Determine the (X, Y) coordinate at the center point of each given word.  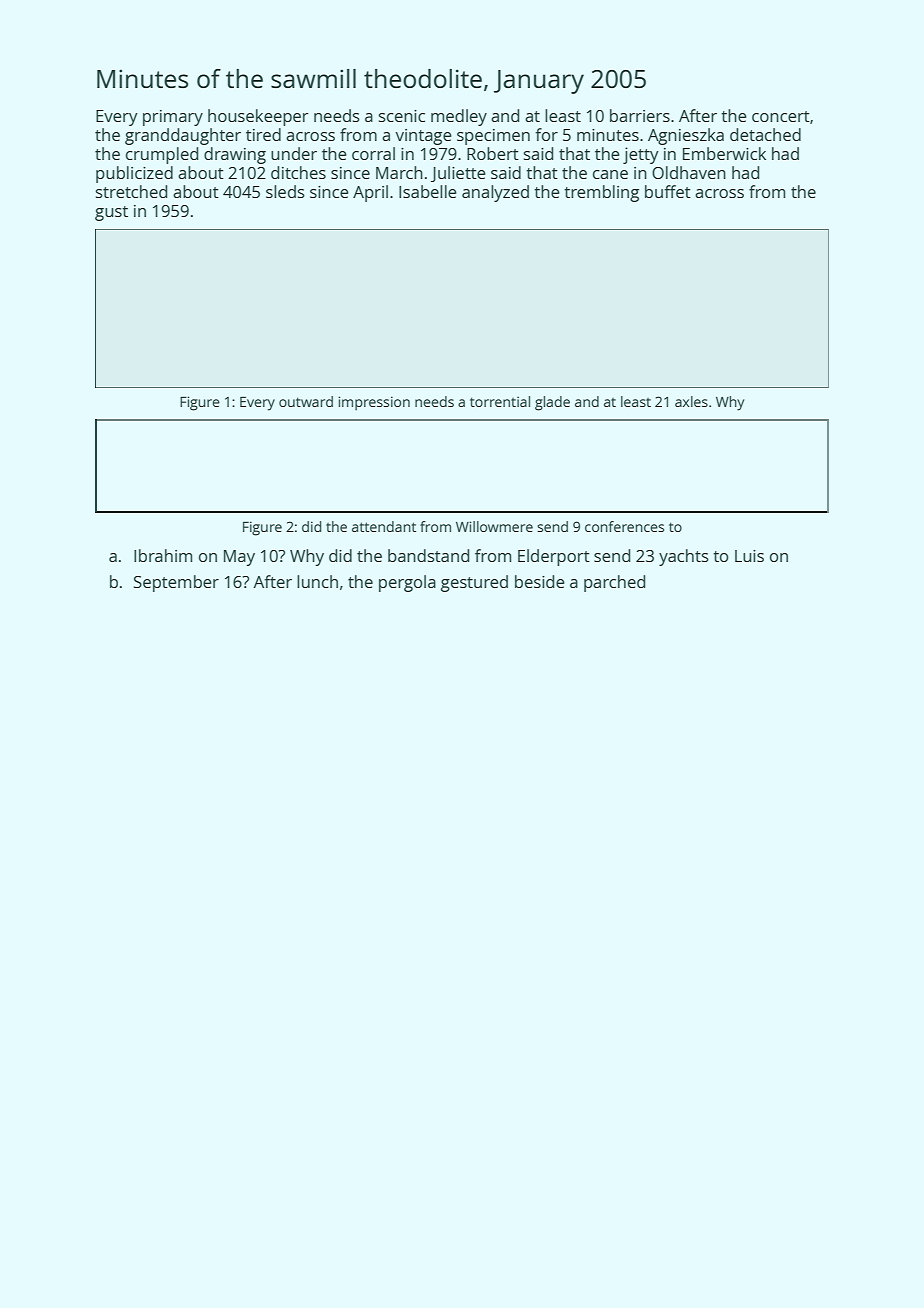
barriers (640, 115)
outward (306, 401)
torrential (500, 401)
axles (691, 401)
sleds (285, 191)
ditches (298, 172)
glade (552, 403)
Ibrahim (163, 555)
